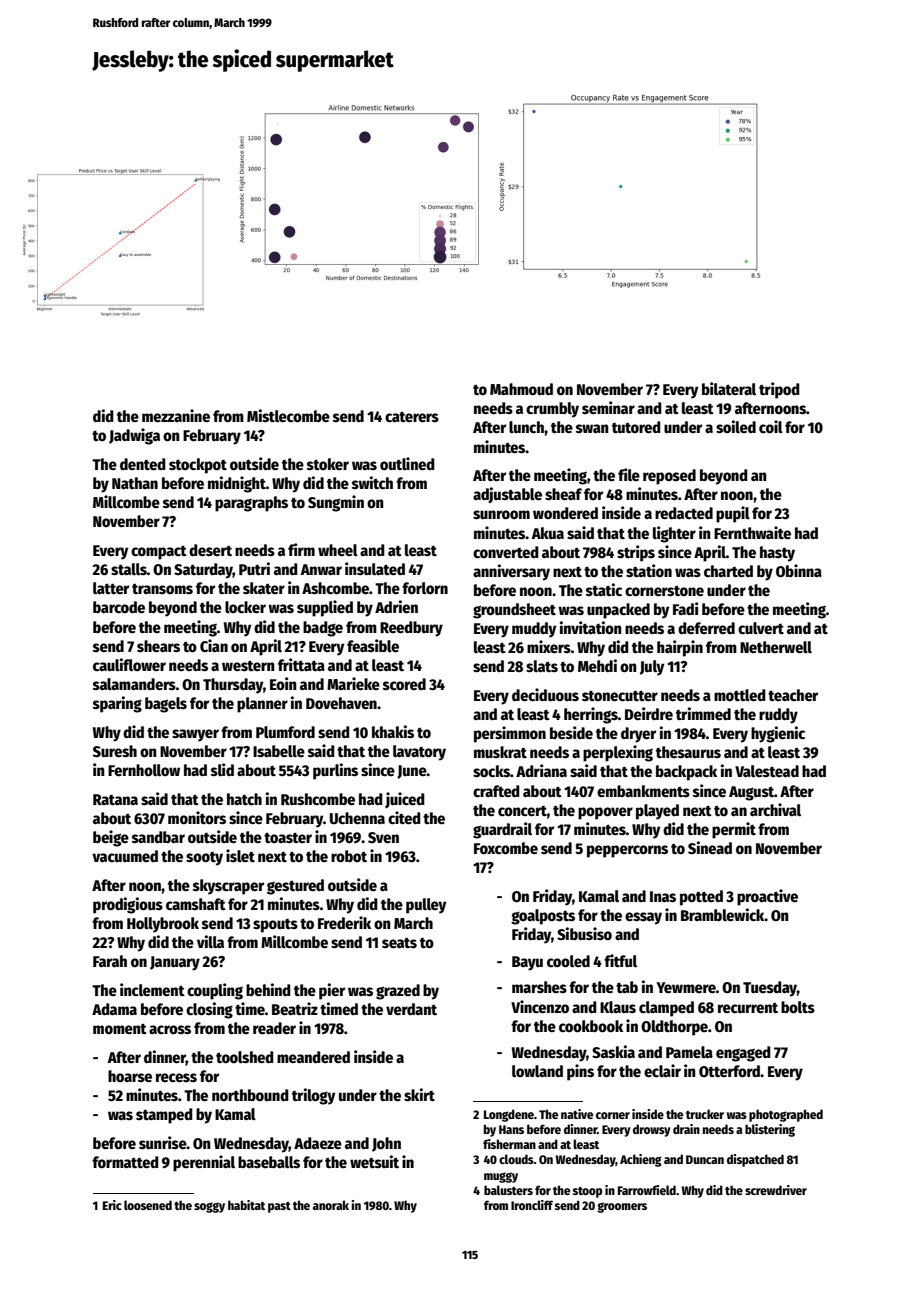 The width and height of the screenshot is (924, 1308). I want to click on proactive, so click(767, 897).
